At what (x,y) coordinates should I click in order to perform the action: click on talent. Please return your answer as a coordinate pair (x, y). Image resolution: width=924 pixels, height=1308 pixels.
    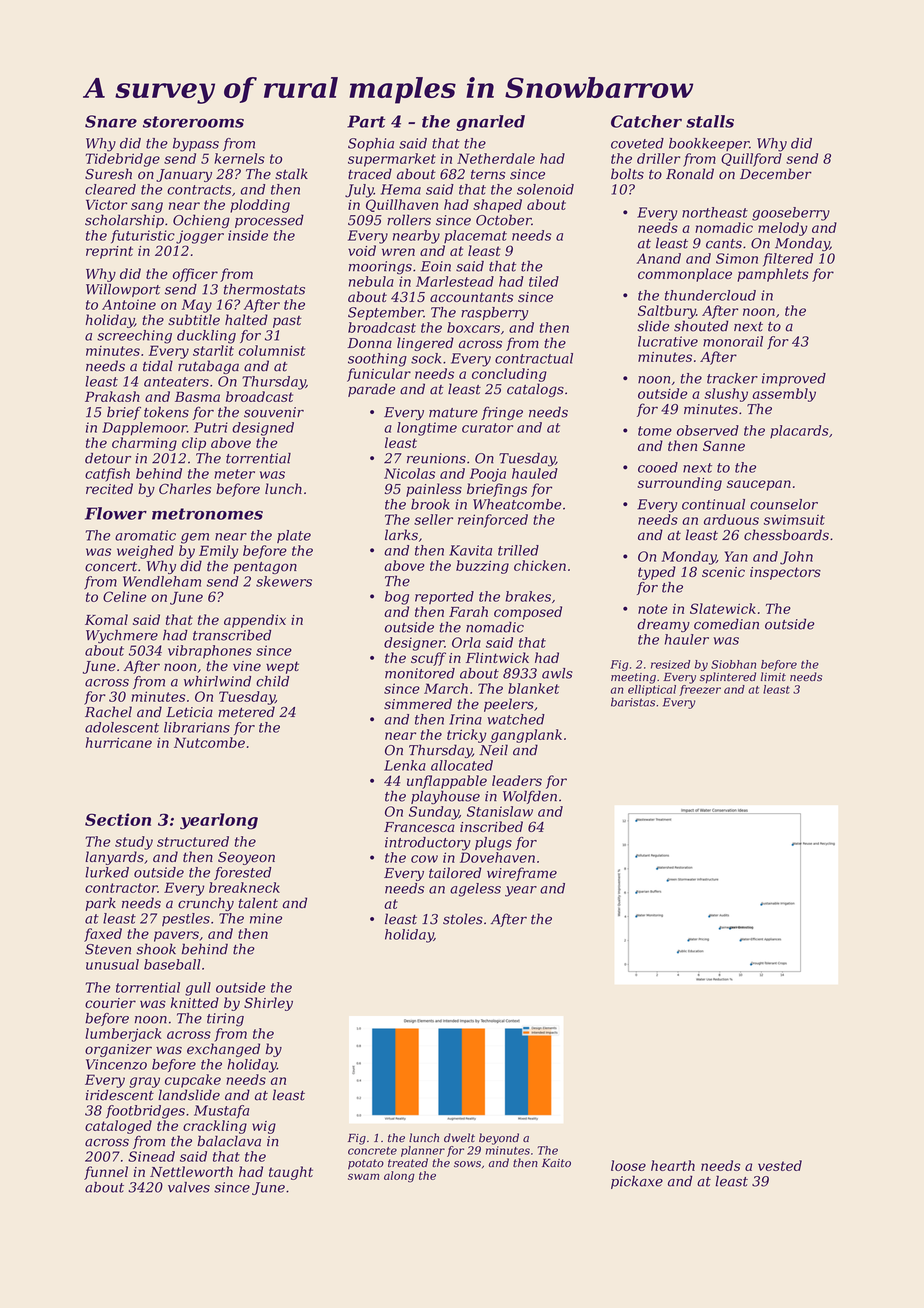
    Looking at the image, I should click on (258, 903).
